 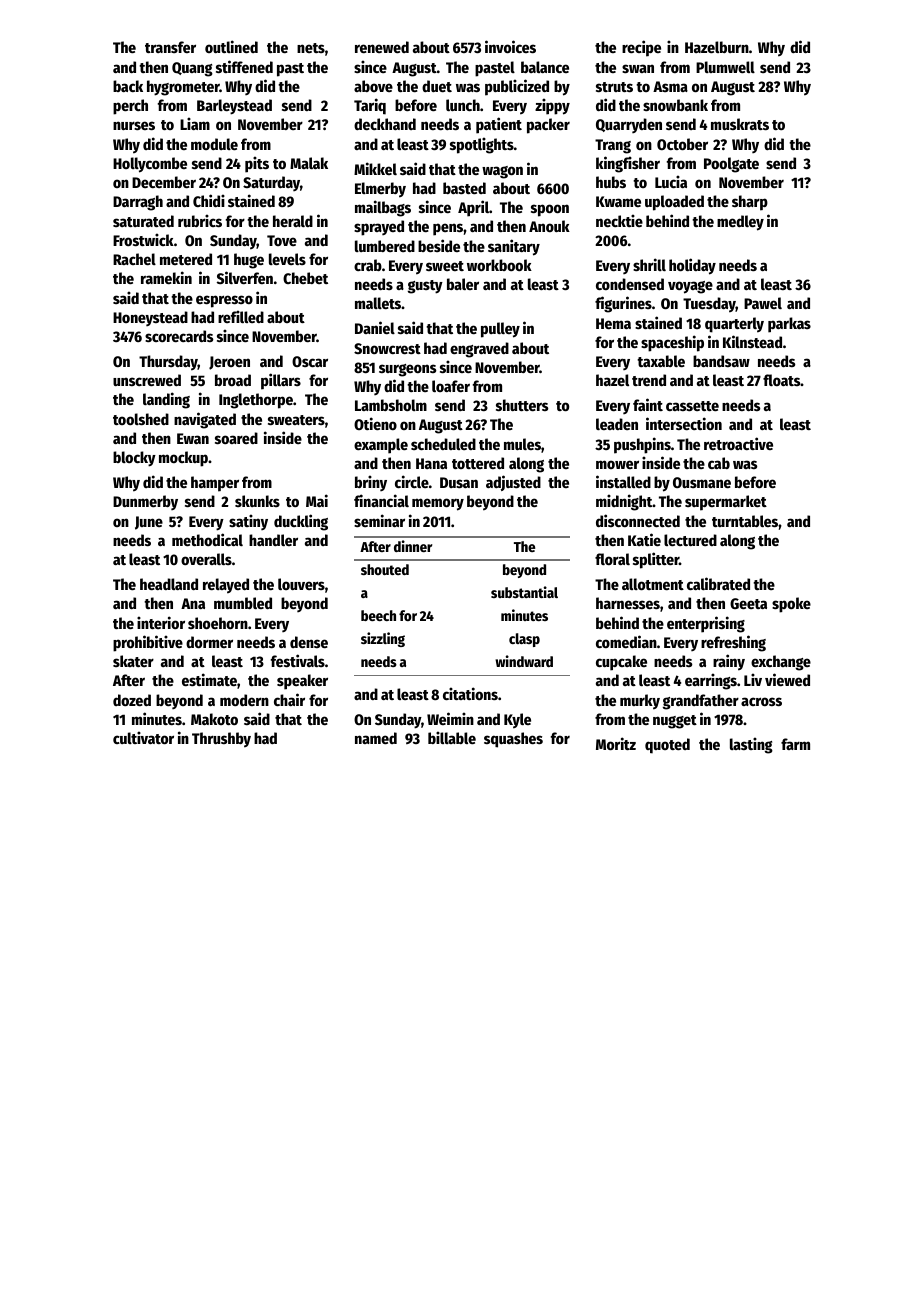 I want to click on Kyle, so click(x=517, y=721).
